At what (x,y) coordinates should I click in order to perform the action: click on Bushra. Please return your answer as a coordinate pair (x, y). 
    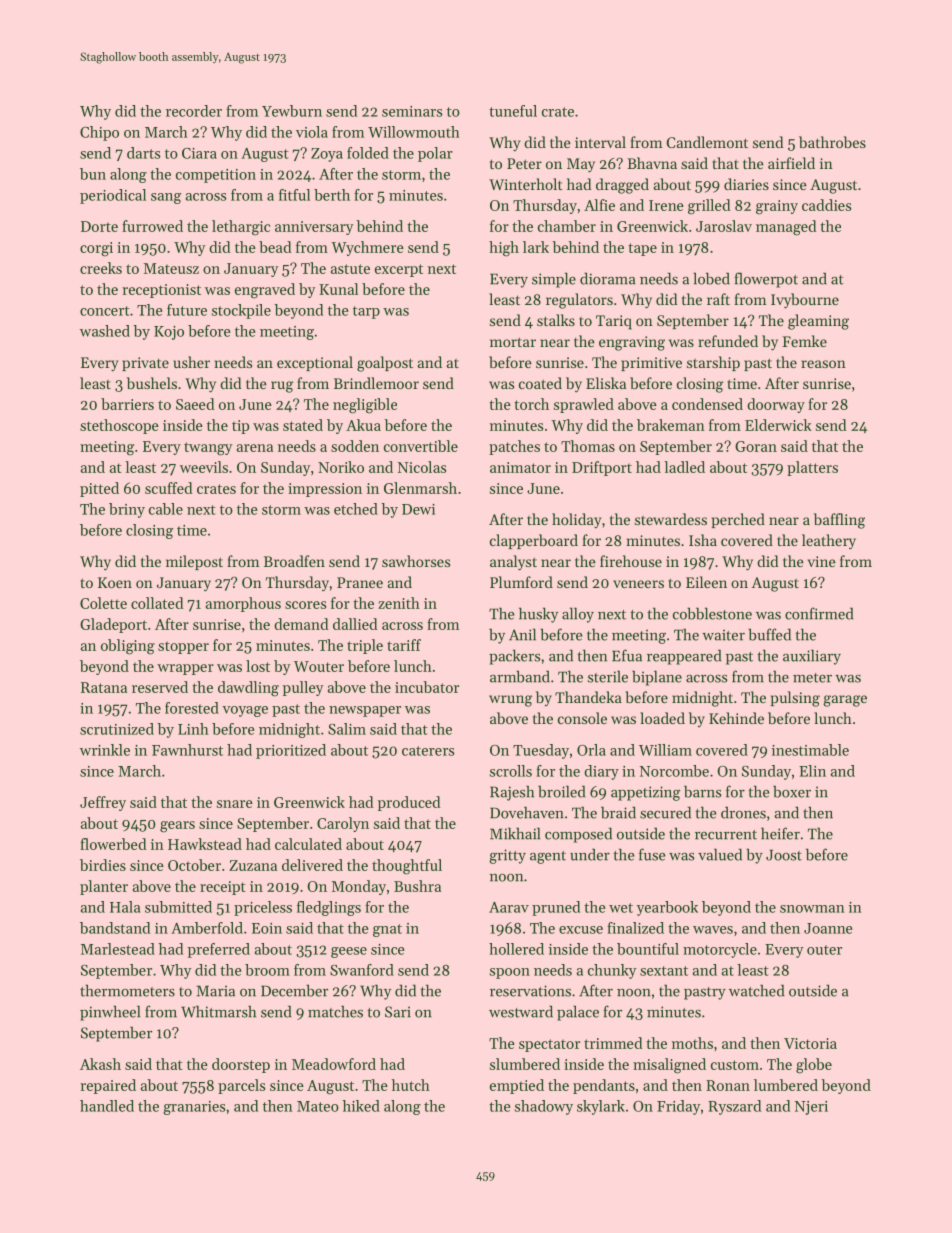
    Looking at the image, I should click on (417, 886).
